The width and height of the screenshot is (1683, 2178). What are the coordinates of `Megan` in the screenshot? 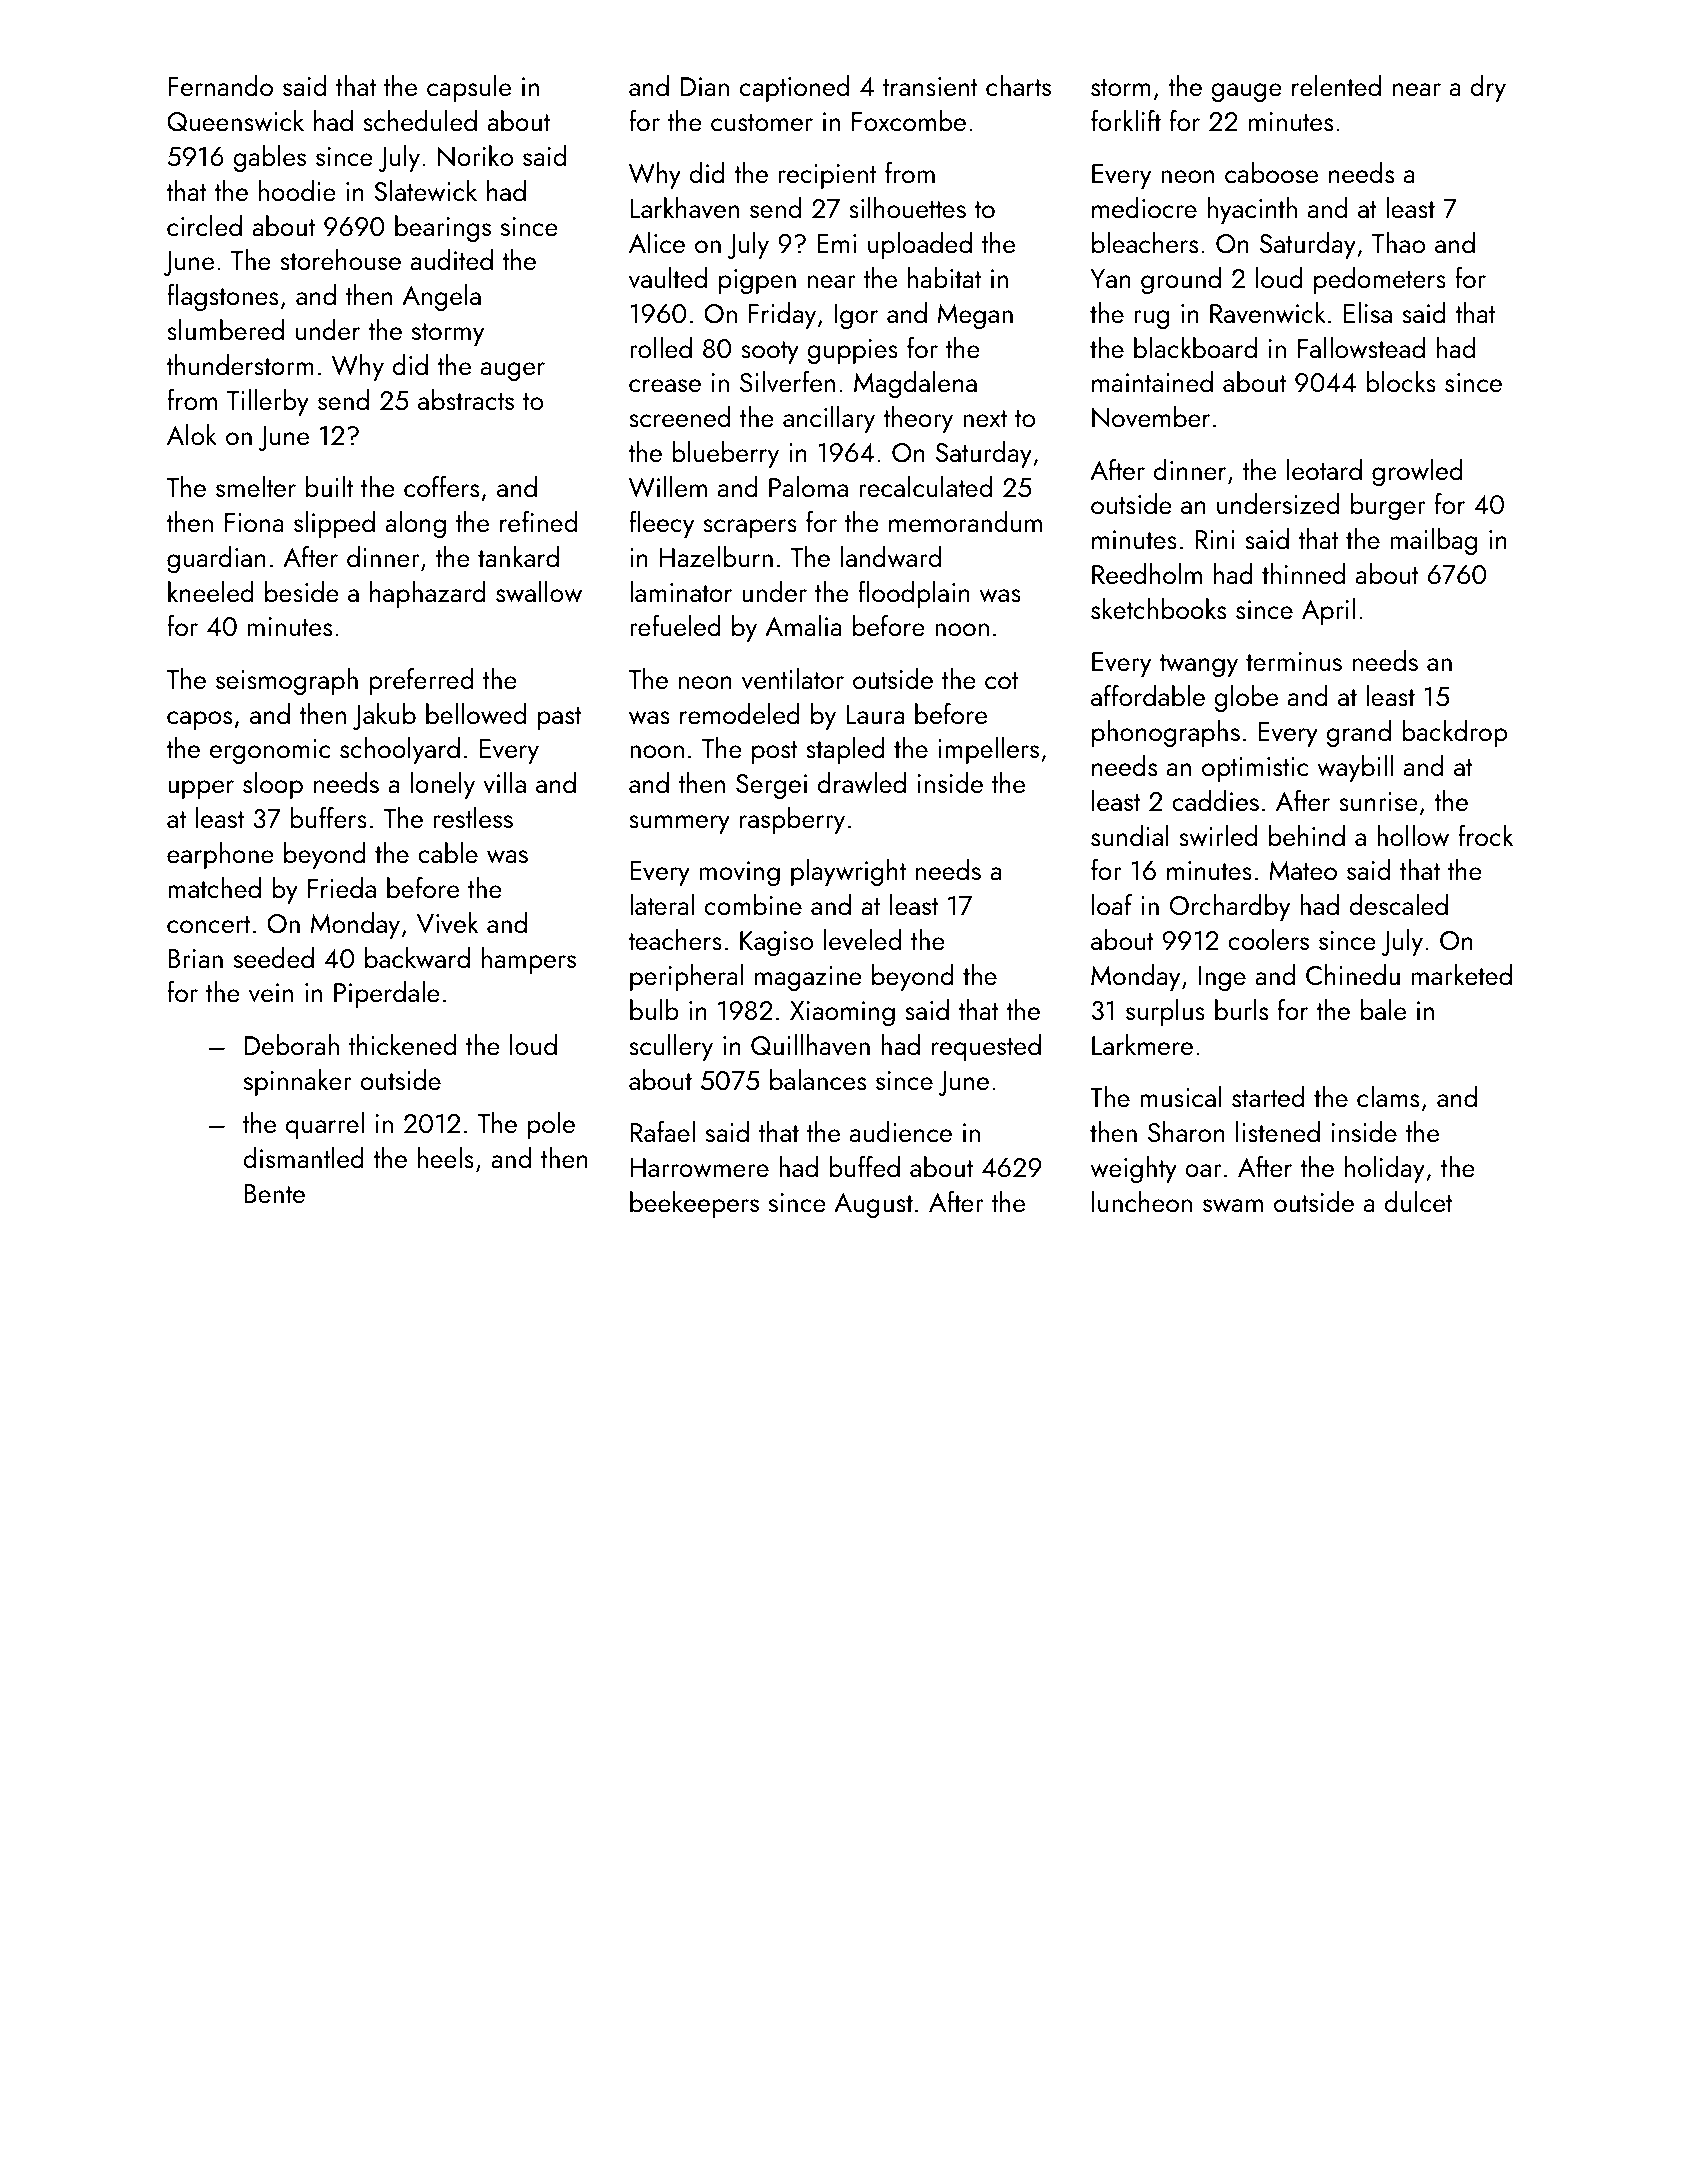 It's located at (975, 316).
